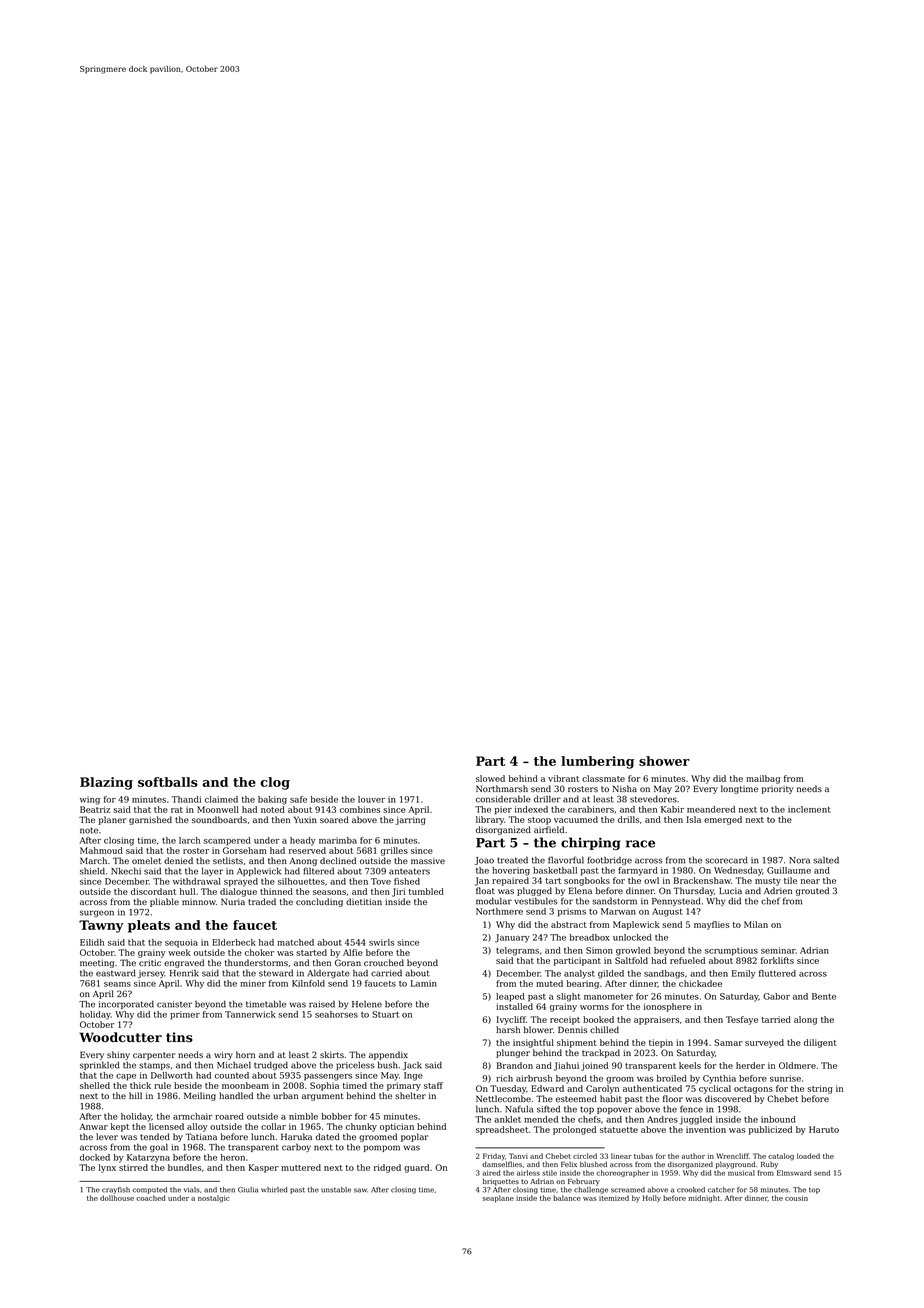 This image has height=1308, width=924. I want to click on clog, so click(275, 783).
